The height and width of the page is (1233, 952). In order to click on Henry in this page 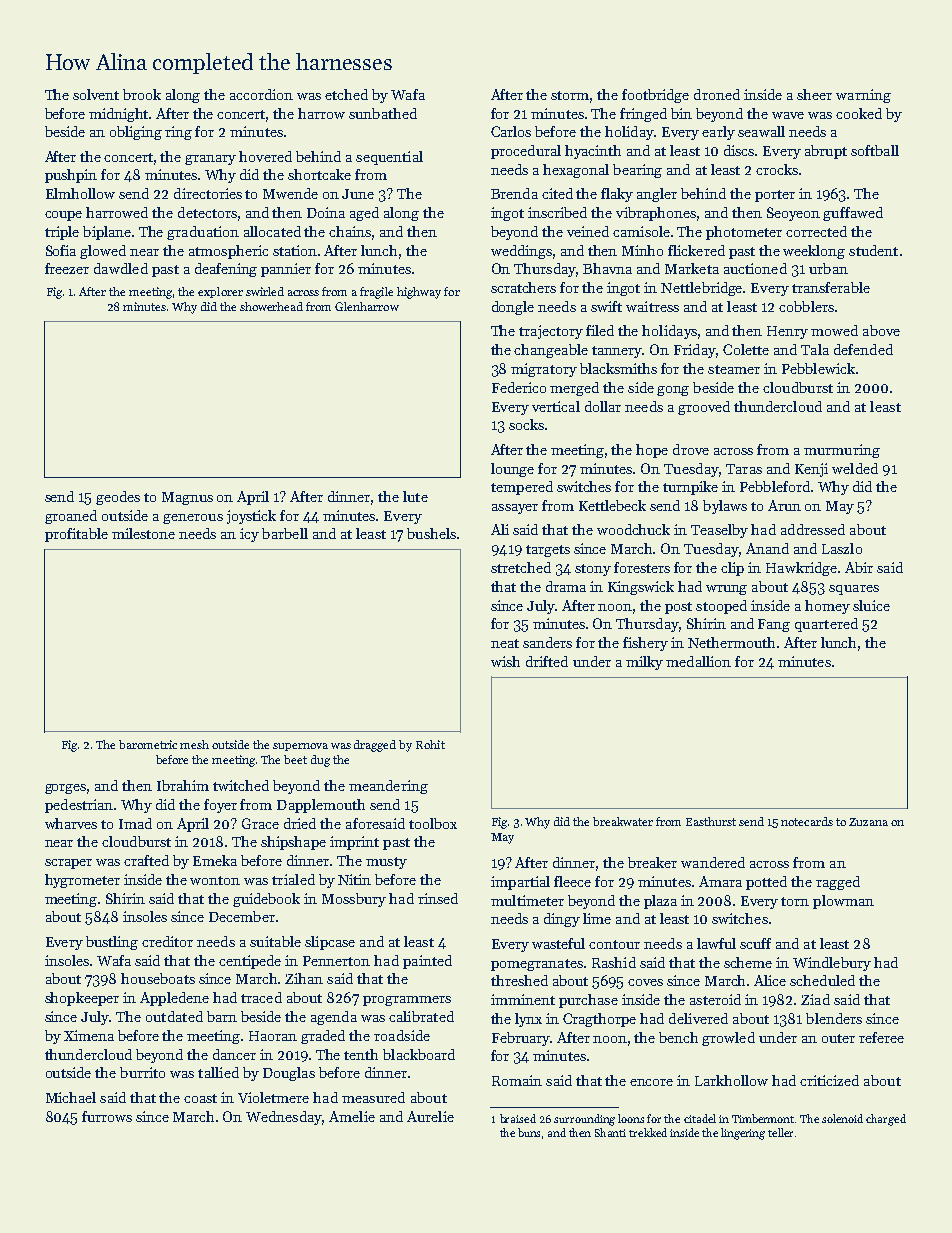, I will do `click(787, 332)`.
